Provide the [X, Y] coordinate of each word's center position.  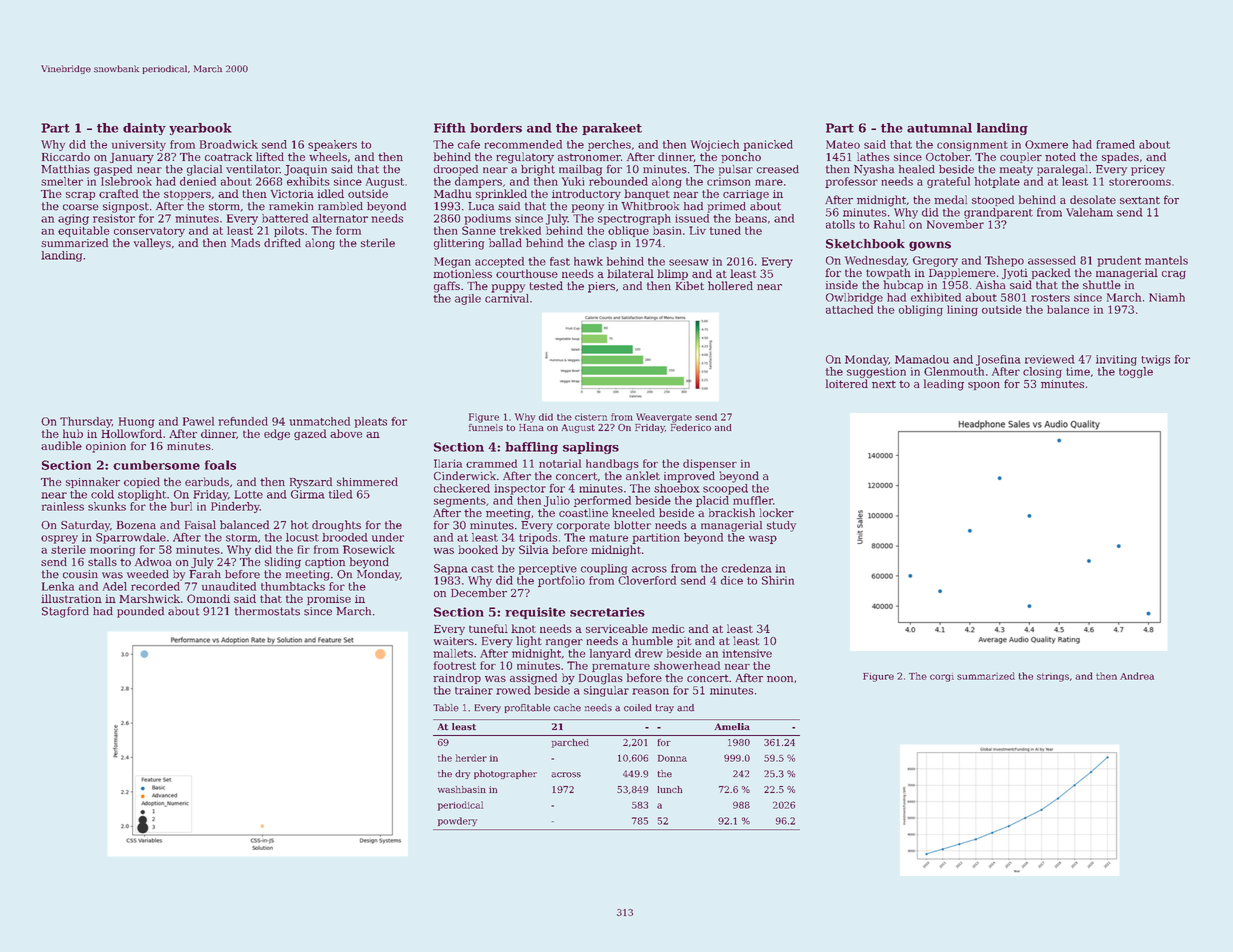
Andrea [1137, 676]
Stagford [65, 612]
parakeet [612, 129]
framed [1115, 144]
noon [780, 679]
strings [1053, 677]
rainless [63, 506]
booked [478, 549]
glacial [204, 170]
